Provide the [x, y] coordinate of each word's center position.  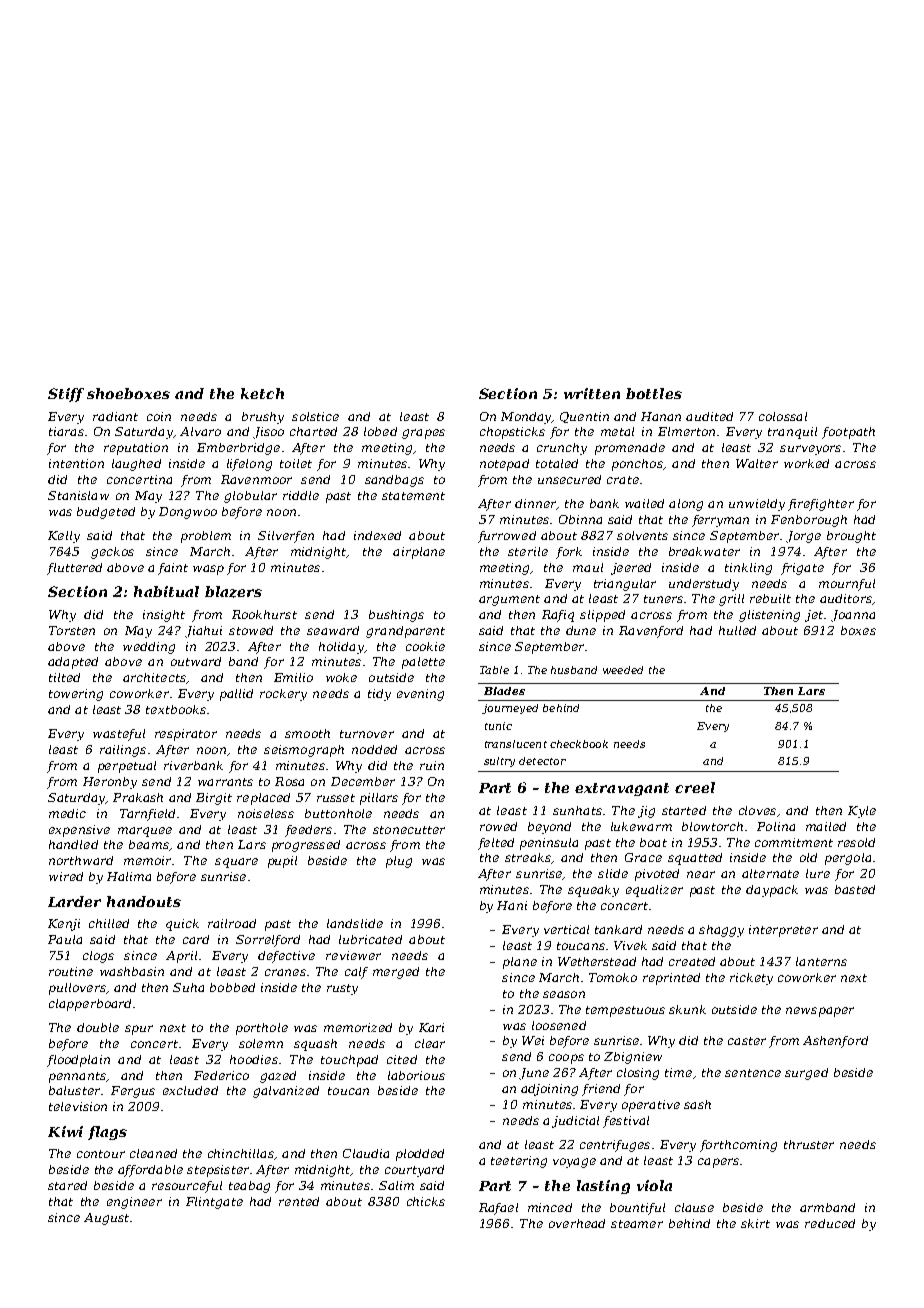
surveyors [810, 450]
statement [413, 496]
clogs [98, 957]
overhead [577, 1223]
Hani [512, 905]
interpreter [783, 931]
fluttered [74, 569]
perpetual [127, 767]
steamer [637, 1224]
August [106, 1219]
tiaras [66, 431]
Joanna [853, 616]
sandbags [394, 481]
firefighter [821, 505]
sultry [499, 762]
